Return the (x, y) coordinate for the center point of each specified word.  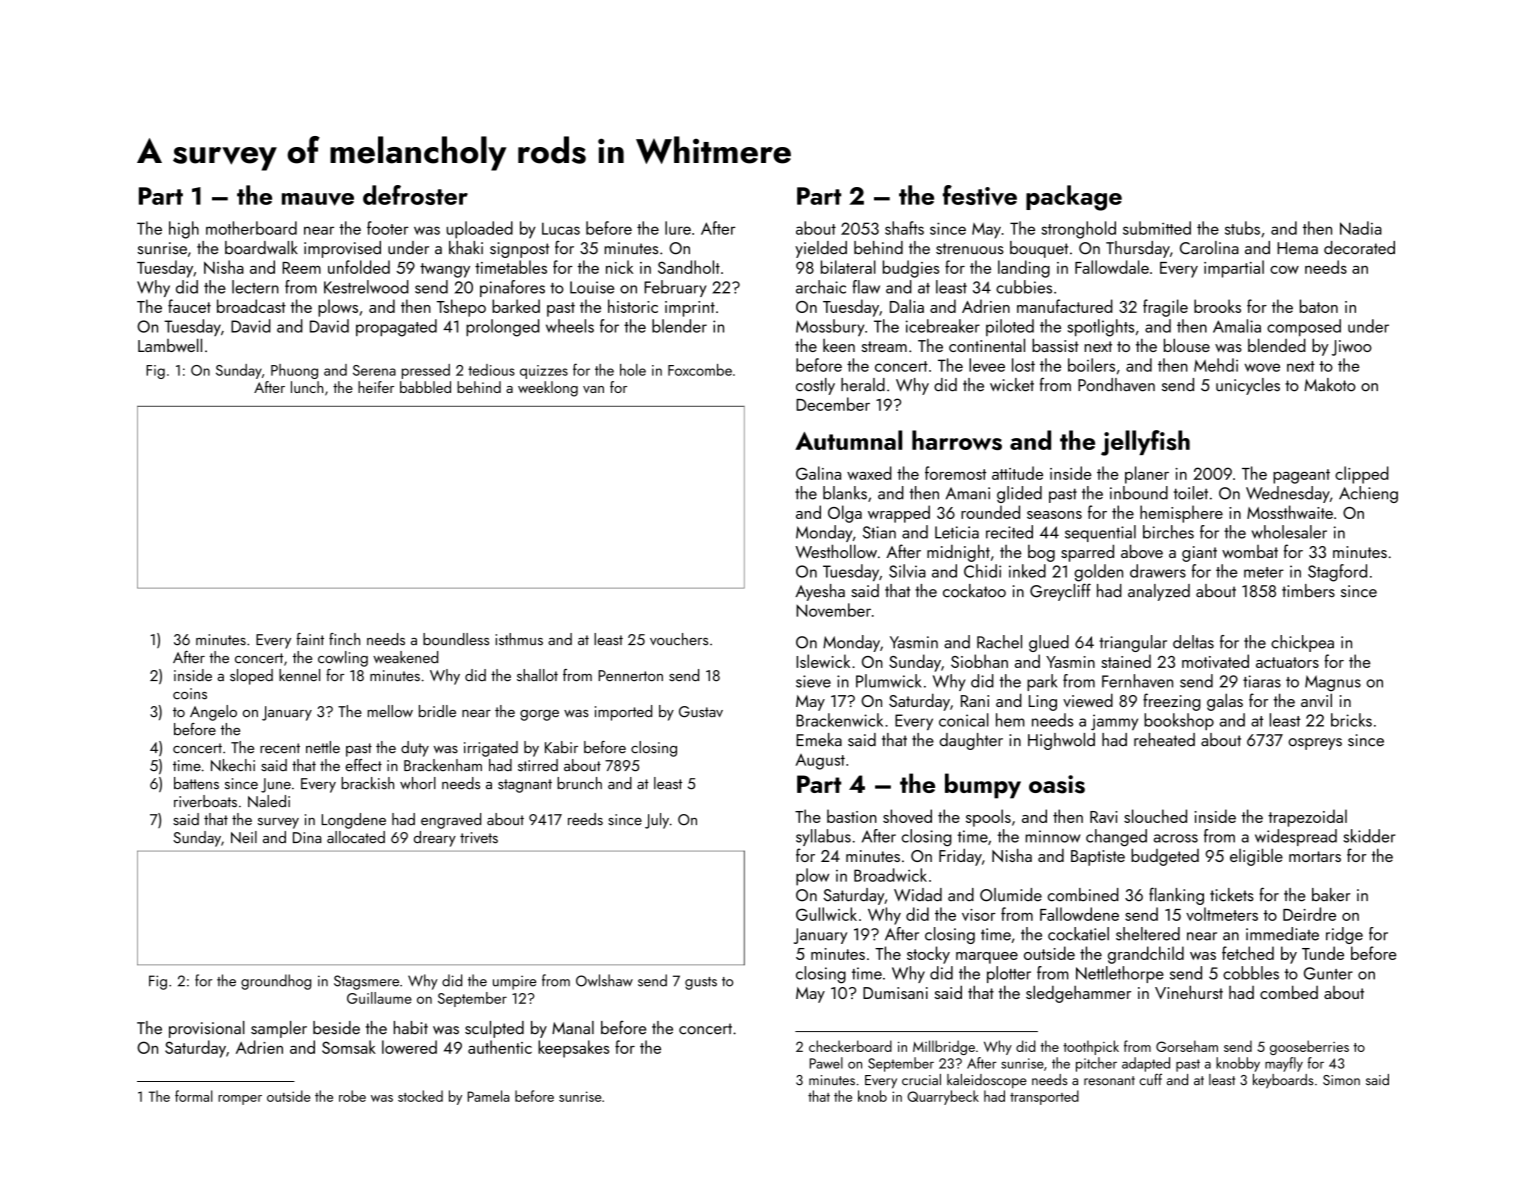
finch (344, 639)
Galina (818, 473)
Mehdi (1216, 365)
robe (352, 1096)
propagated (396, 328)
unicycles (1248, 386)
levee (987, 365)
